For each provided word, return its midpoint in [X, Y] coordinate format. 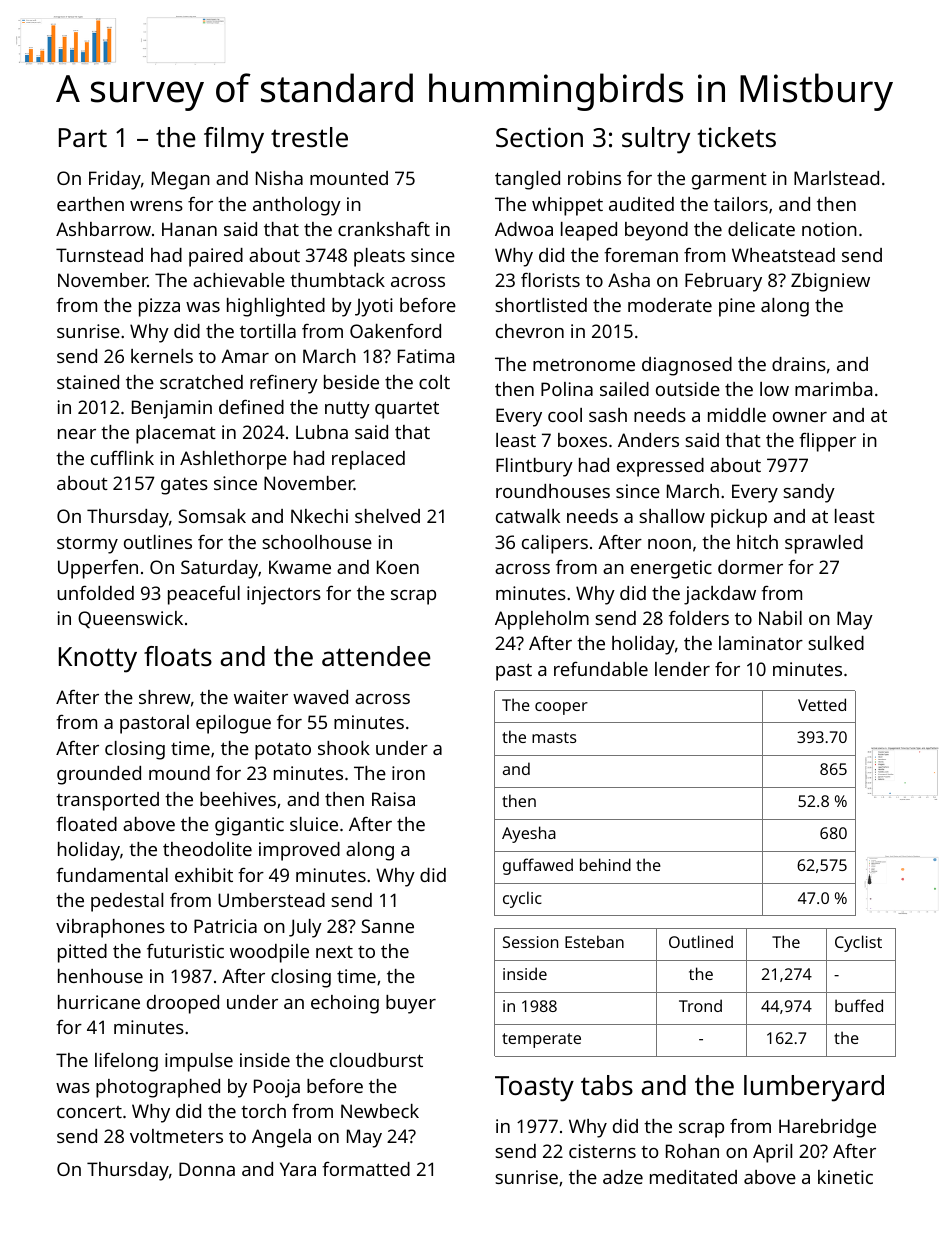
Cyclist [858, 943]
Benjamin [172, 409]
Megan [181, 180]
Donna [207, 1169]
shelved [387, 516]
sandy [809, 493]
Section [539, 137]
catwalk [528, 516]
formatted [366, 1169]
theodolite [207, 849]
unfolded [95, 593]
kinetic [845, 1177]
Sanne [387, 926]
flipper [827, 442]
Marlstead [836, 178]
